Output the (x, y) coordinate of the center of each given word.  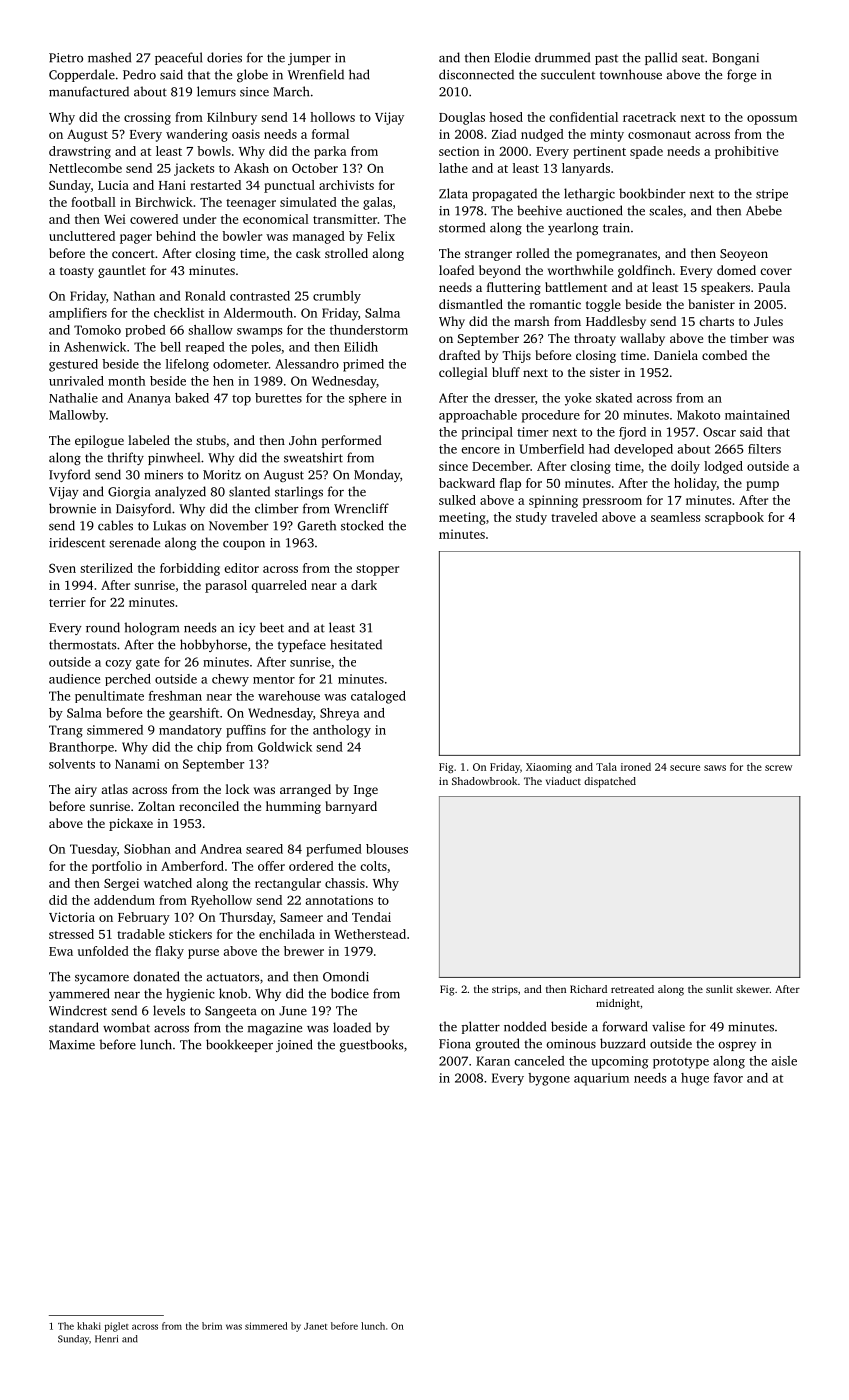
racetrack (649, 117)
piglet (117, 1327)
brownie (72, 508)
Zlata (453, 193)
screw (778, 768)
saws (715, 768)
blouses (387, 849)
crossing (147, 118)
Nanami (137, 764)
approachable (478, 416)
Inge (366, 791)
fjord (632, 433)
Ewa (61, 951)
